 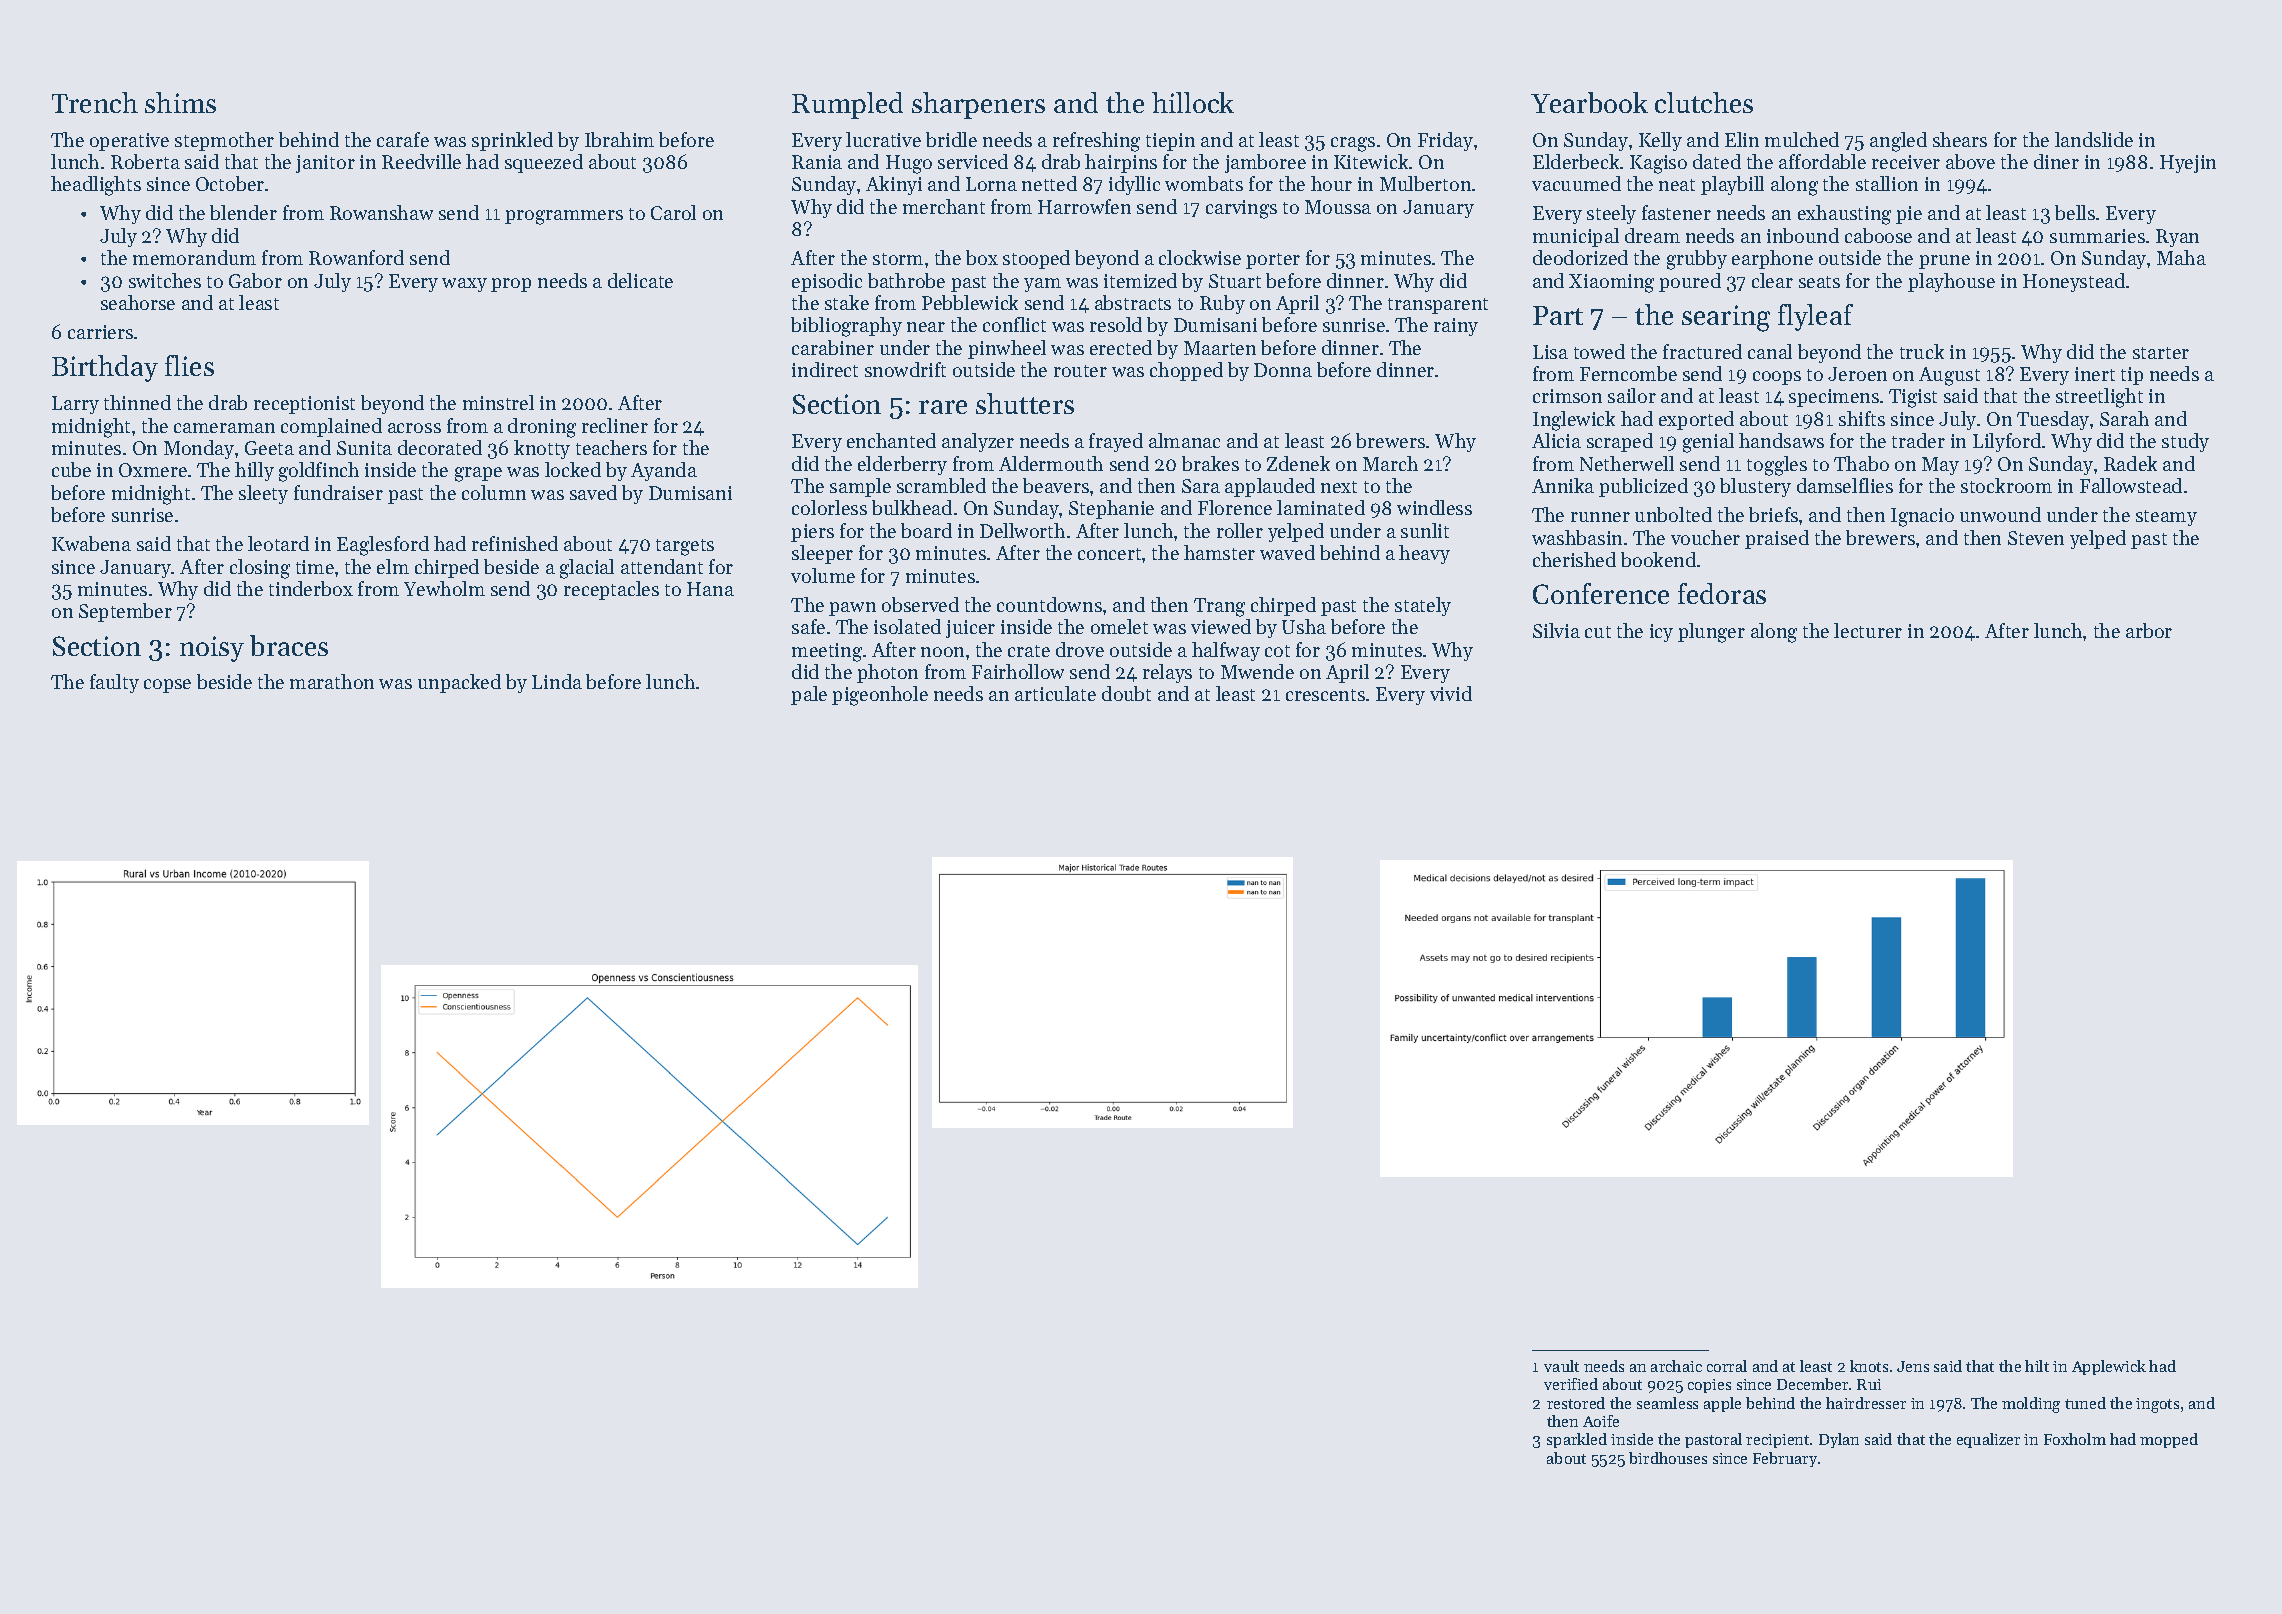 What do you see at coordinates (847, 105) in the page?
I see `Rumpled` at bounding box center [847, 105].
